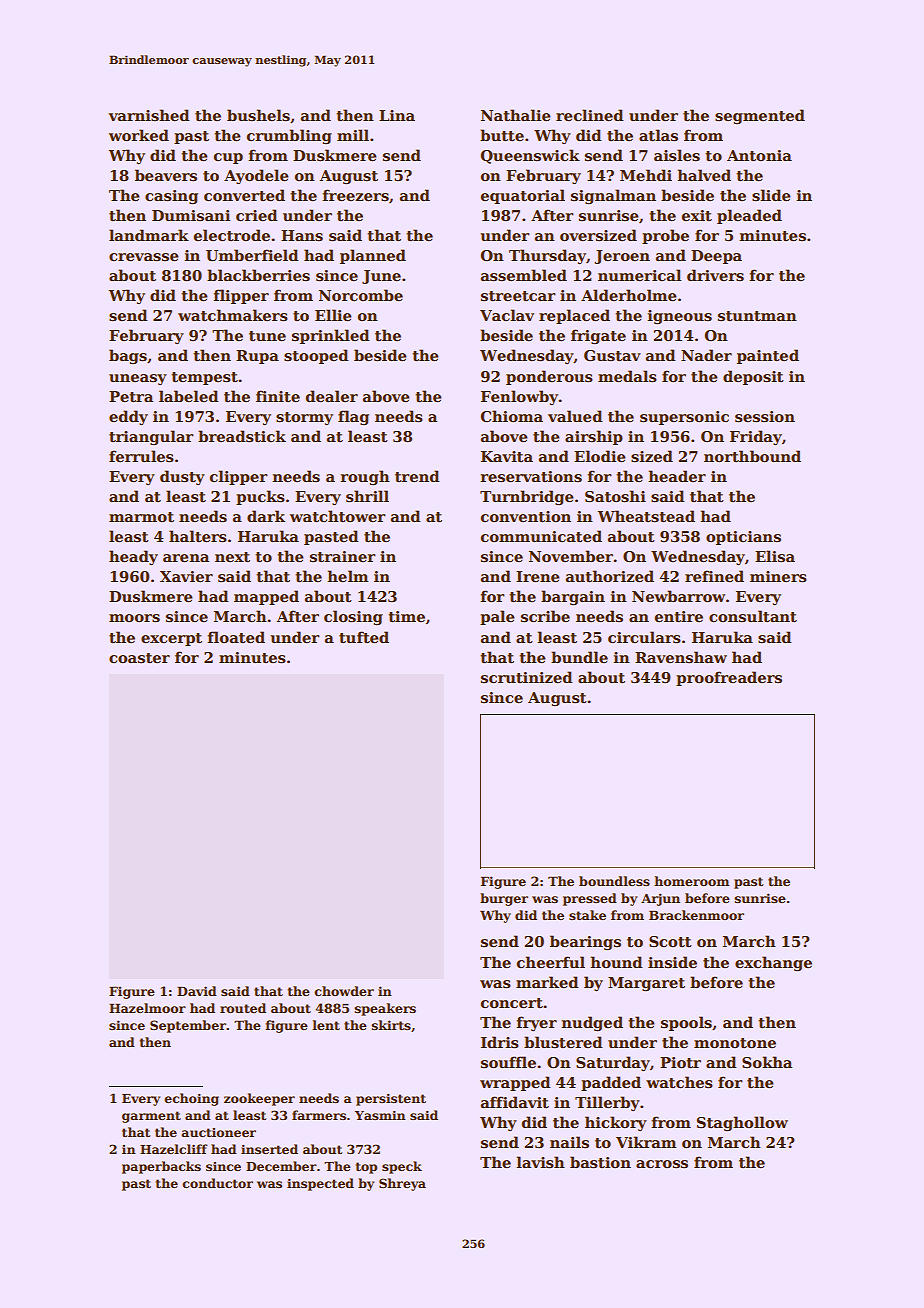 The height and width of the screenshot is (1308, 924). I want to click on zookeeper, so click(259, 1099).
